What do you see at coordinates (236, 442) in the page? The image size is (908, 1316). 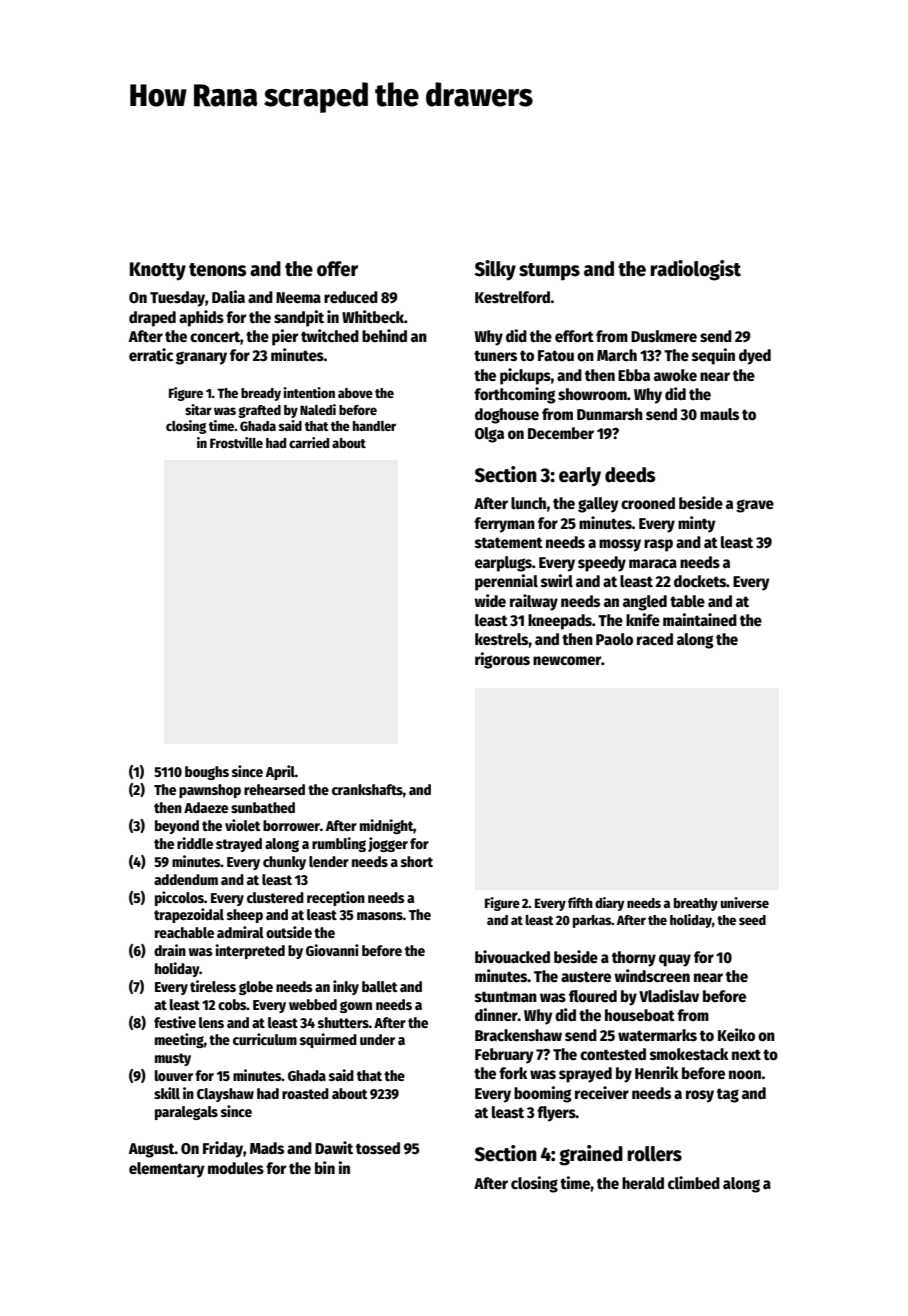 I see `Frostville` at bounding box center [236, 442].
